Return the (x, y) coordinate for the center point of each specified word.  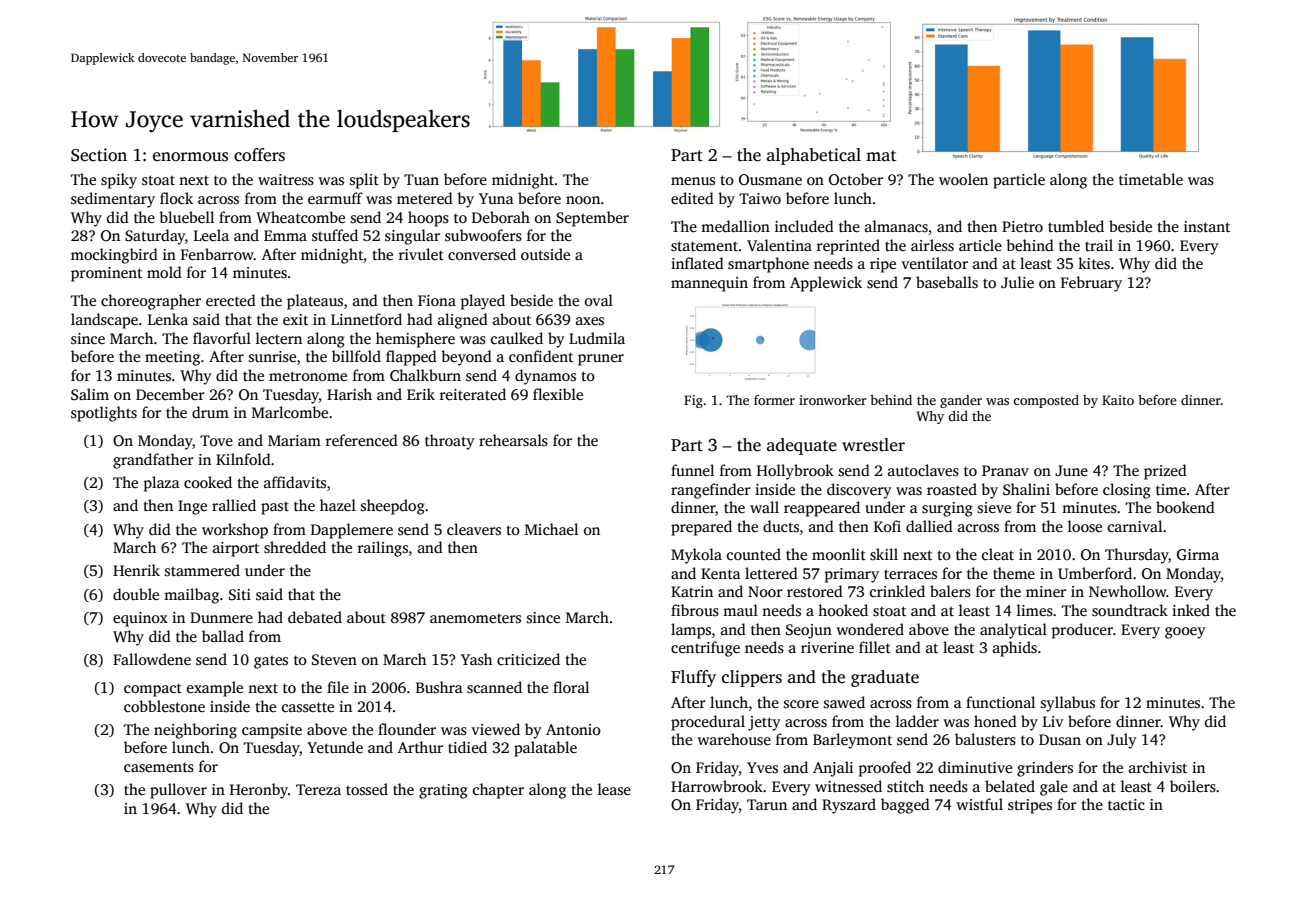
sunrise (272, 357)
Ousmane (770, 179)
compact (153, 690)
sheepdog (393, 507)
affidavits (295, 482)
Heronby (259, 791)
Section (99, 155)
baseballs (947, 282)
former (774, 400)
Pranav (1005, 470)
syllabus (1068, 704)
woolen (963, 179)
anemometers (475, 618)
